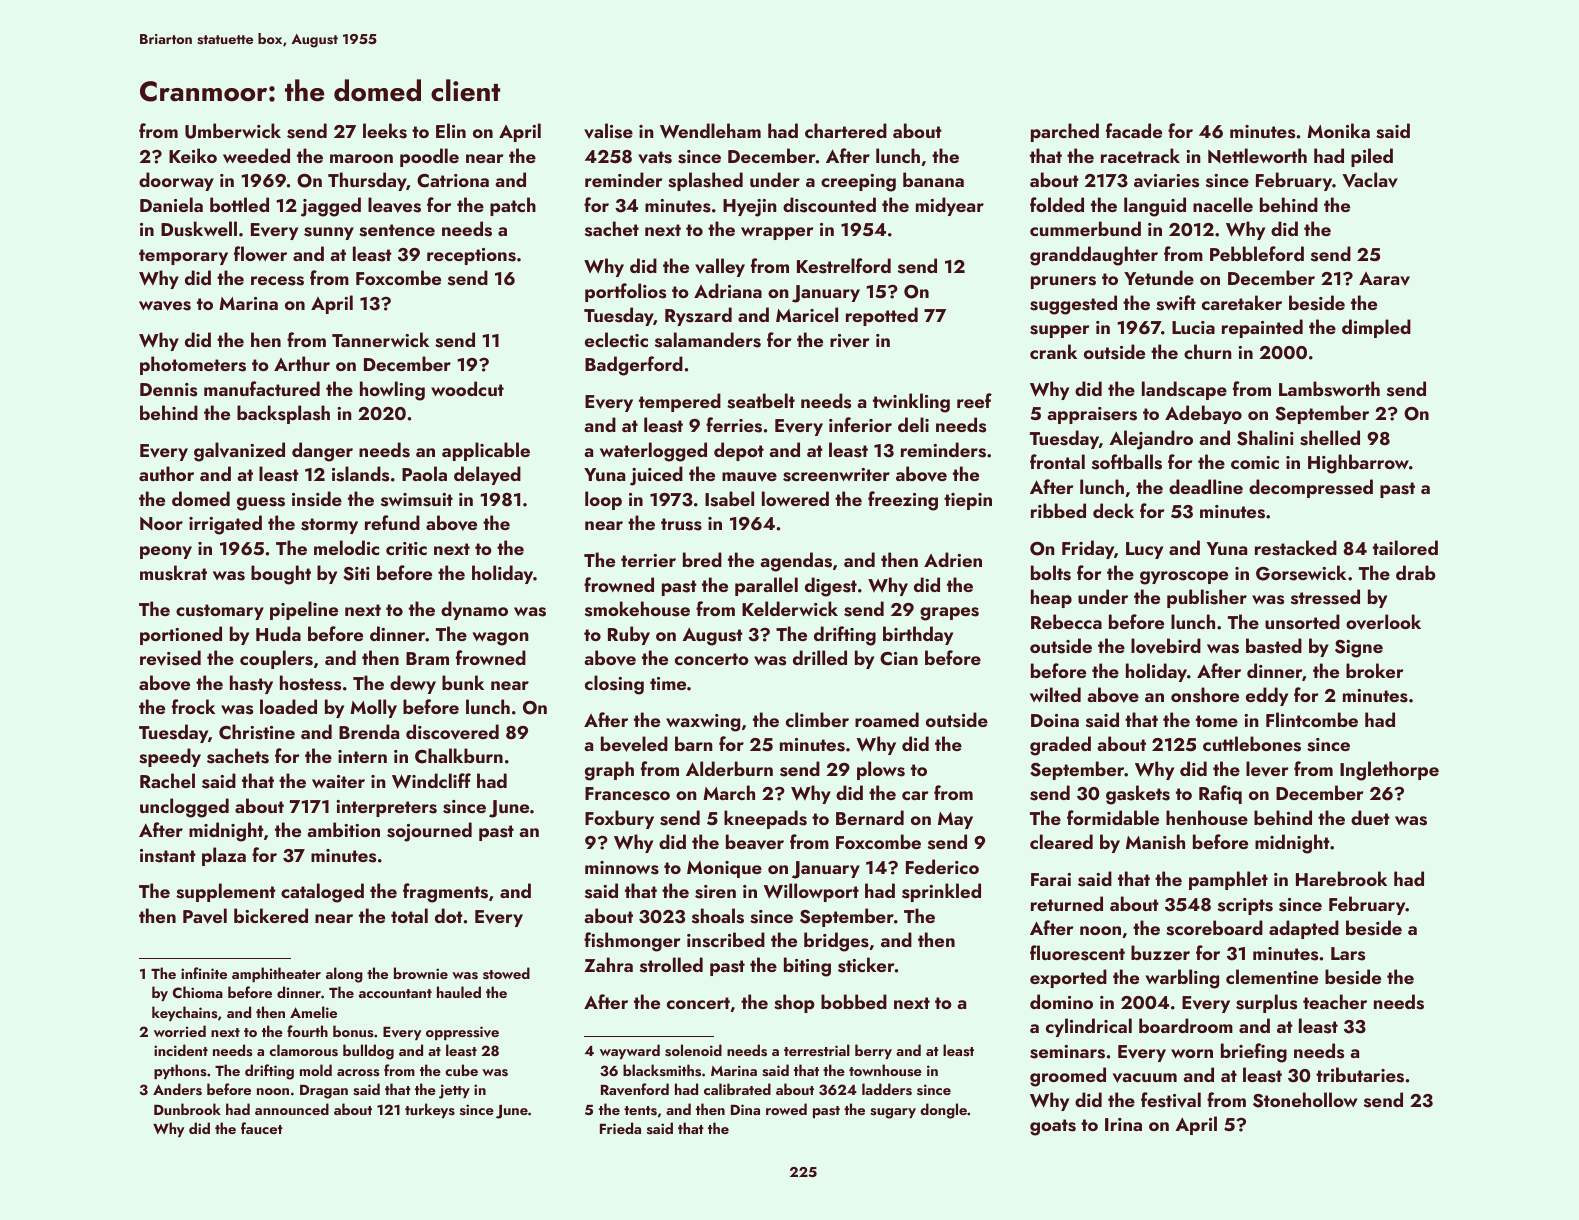  What do you see at coordinates (204, 973) in the page?
I see `infinite` at bounding box center [204, 973].
